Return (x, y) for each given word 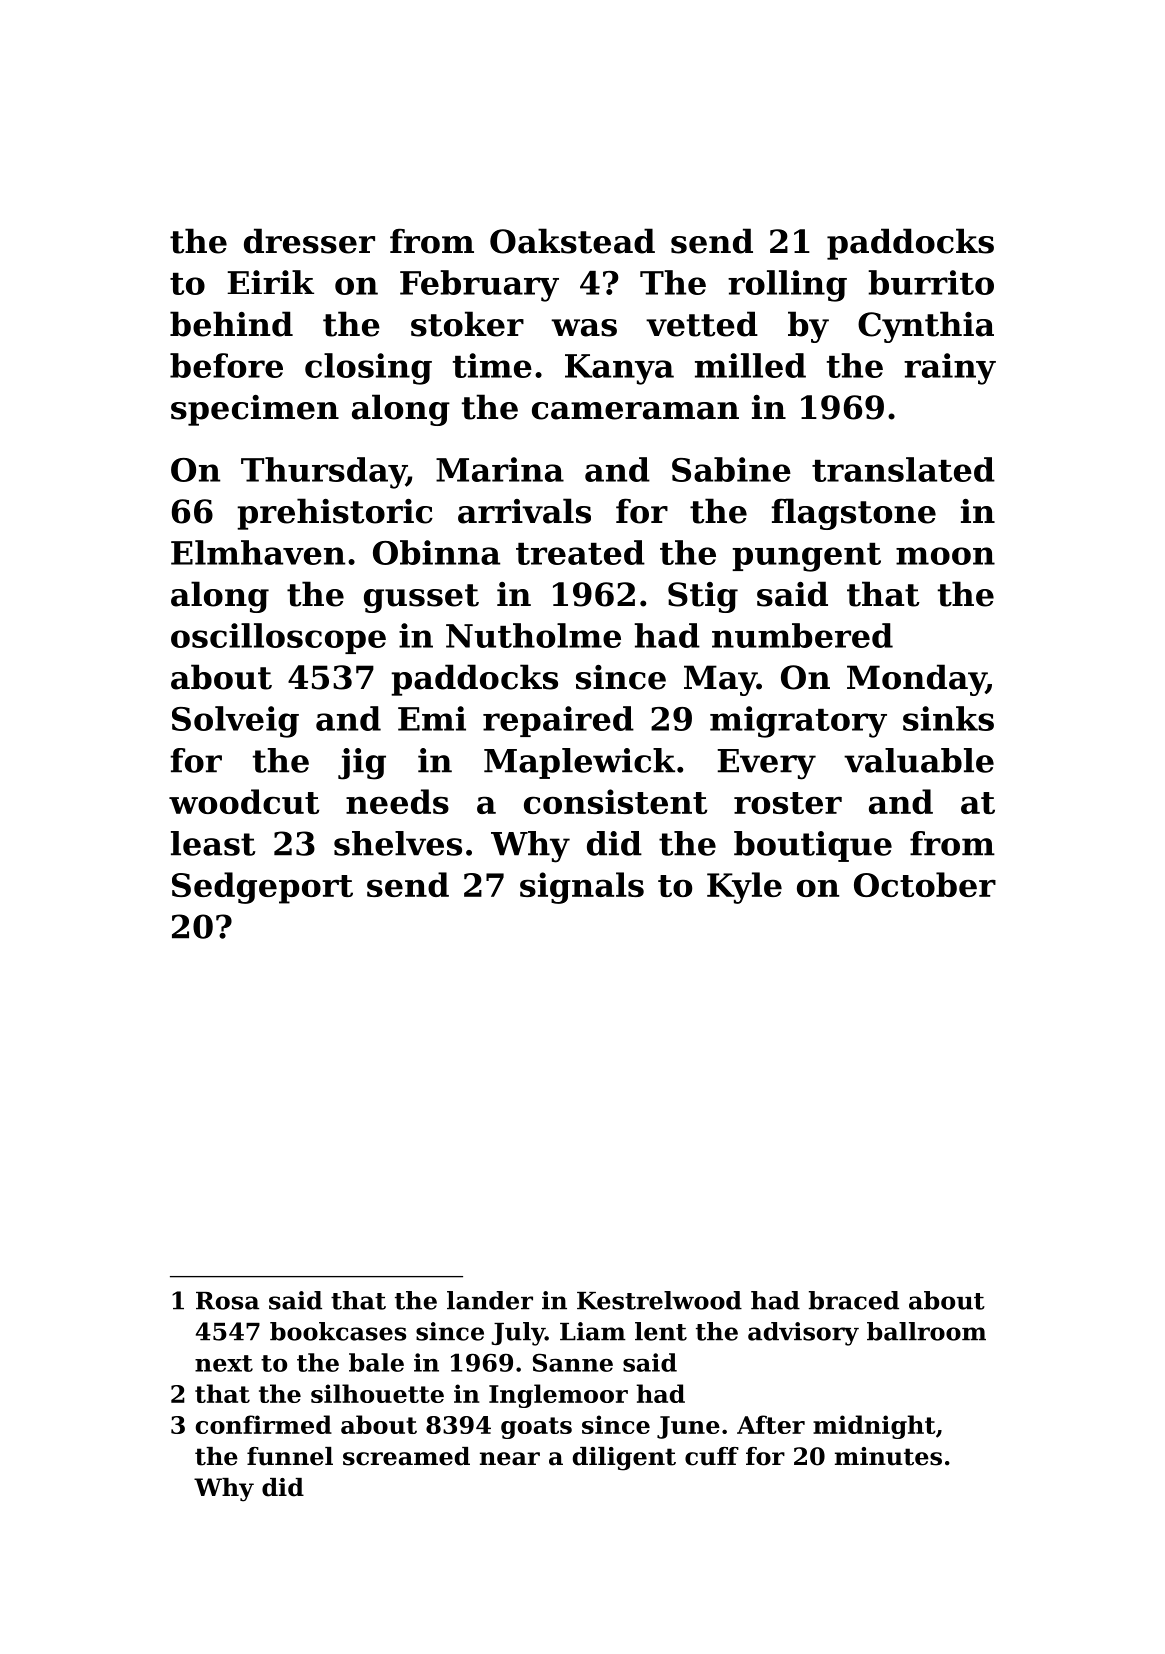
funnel (290, 1456)
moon (945, 556)
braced (854, 1300)
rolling (787, 286)
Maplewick (579, 763)
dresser (309, 241)
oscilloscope (278, 638)
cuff (712, 1456)
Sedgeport (262, 888)
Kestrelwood (659, 1300)
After (771, 1424)
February (479, 286)
